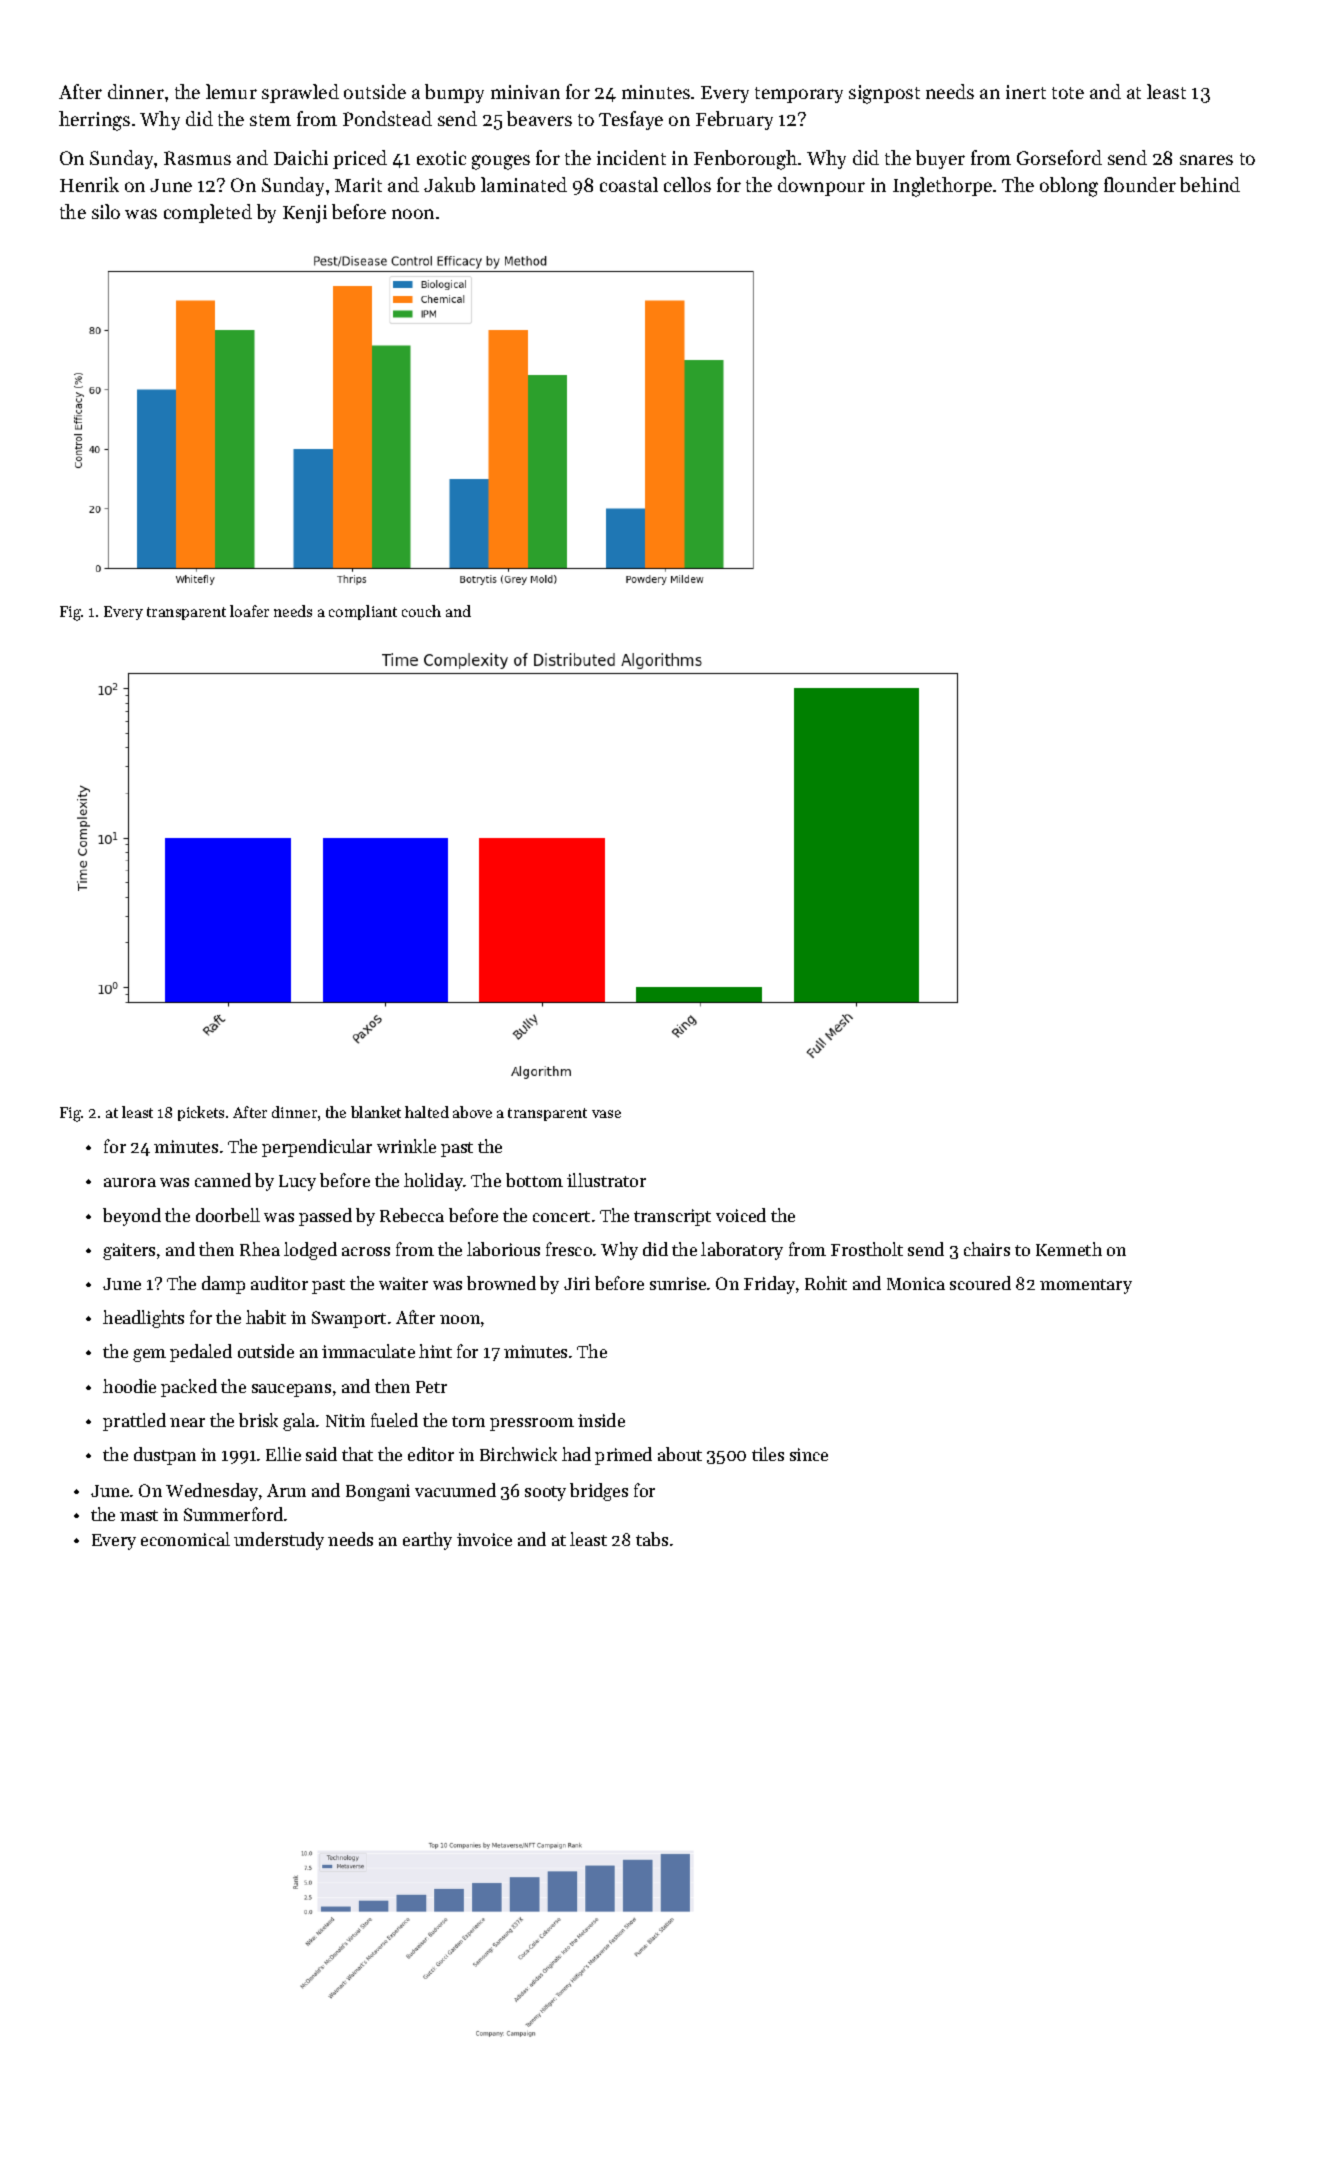 This screenshot has width=1318, height=2170. Describe the element at coordinates (525, 92) in the screenshot. I see `minivan` at that location.
